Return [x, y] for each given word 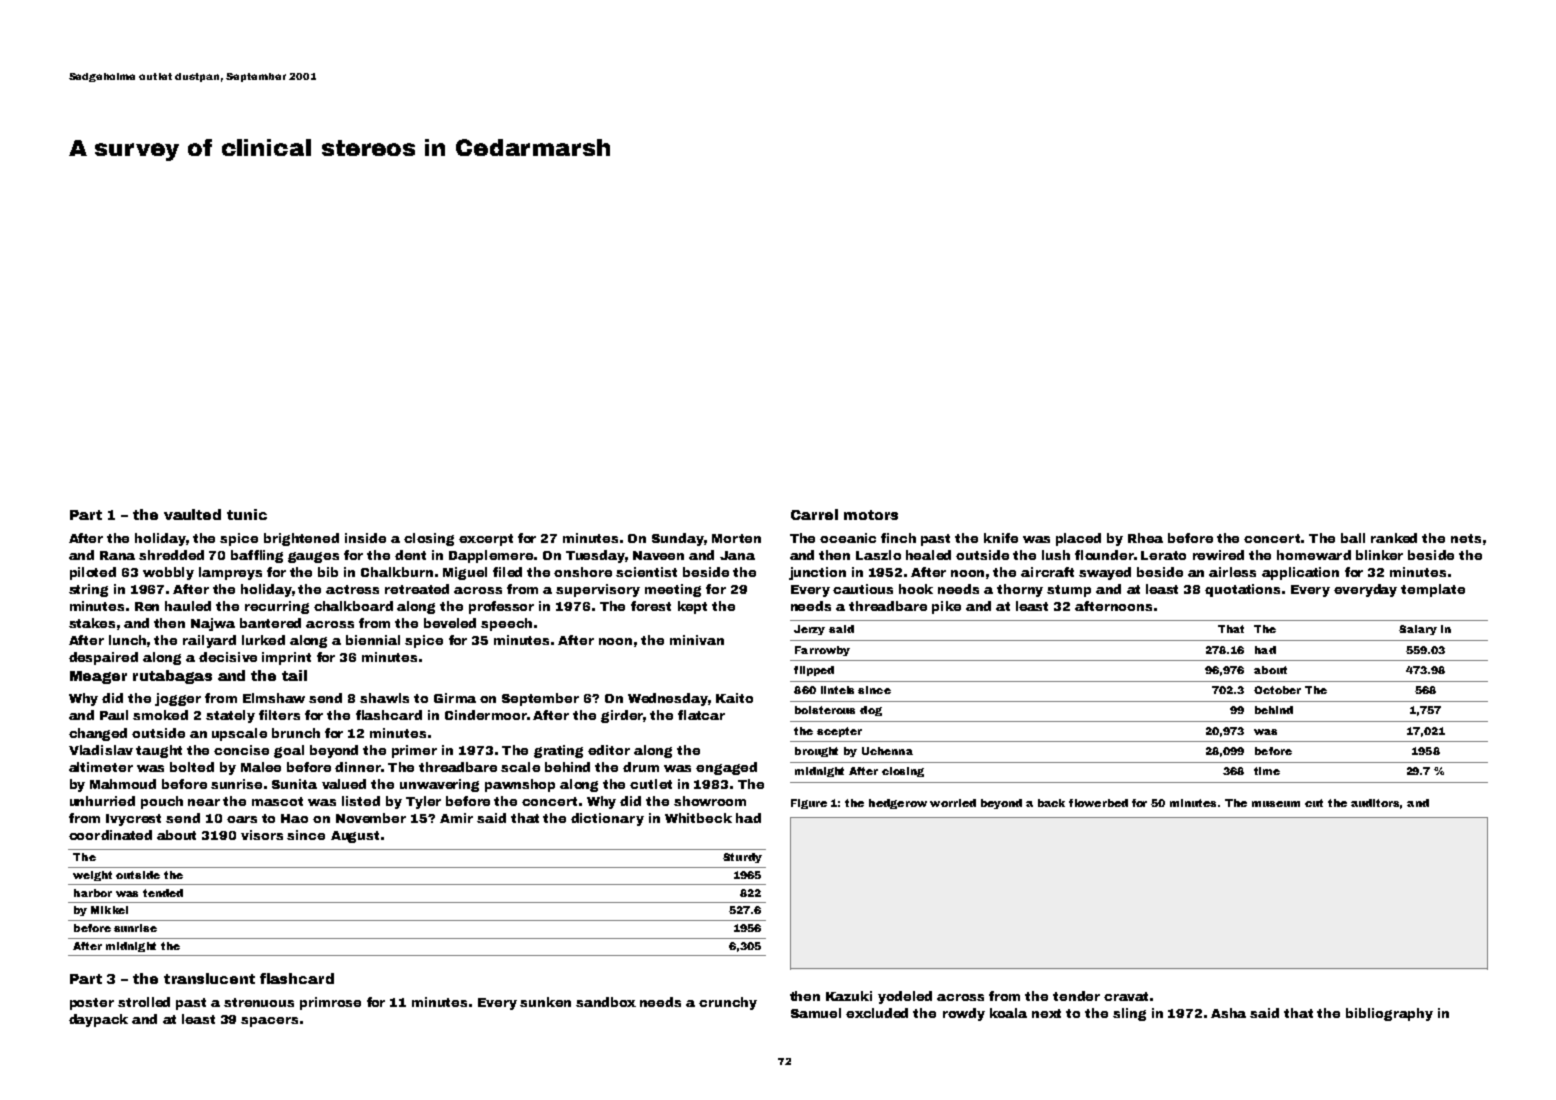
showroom [710, 801]
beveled [450, 623]
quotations [1242, 590]
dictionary [607, 819]
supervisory [598, 590]
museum [1276, 804]
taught [159, 751]
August [355, 837]
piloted [93, 573]
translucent [209, 978]
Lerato [1163, 555]
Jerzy [809, 630]
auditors [1375, 803]
